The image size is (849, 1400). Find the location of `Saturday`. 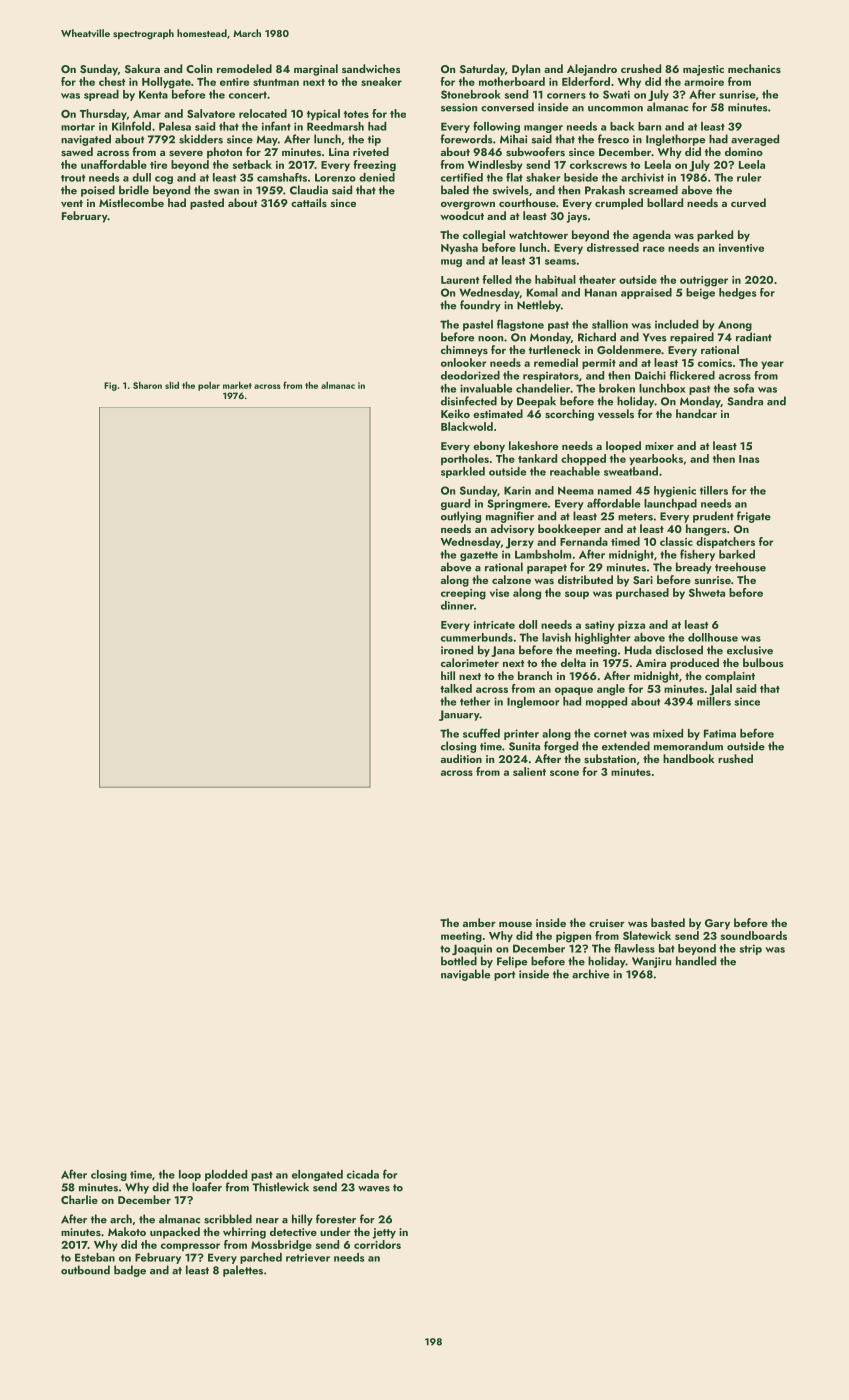

Saturday is located at coordinates (482, 70).
